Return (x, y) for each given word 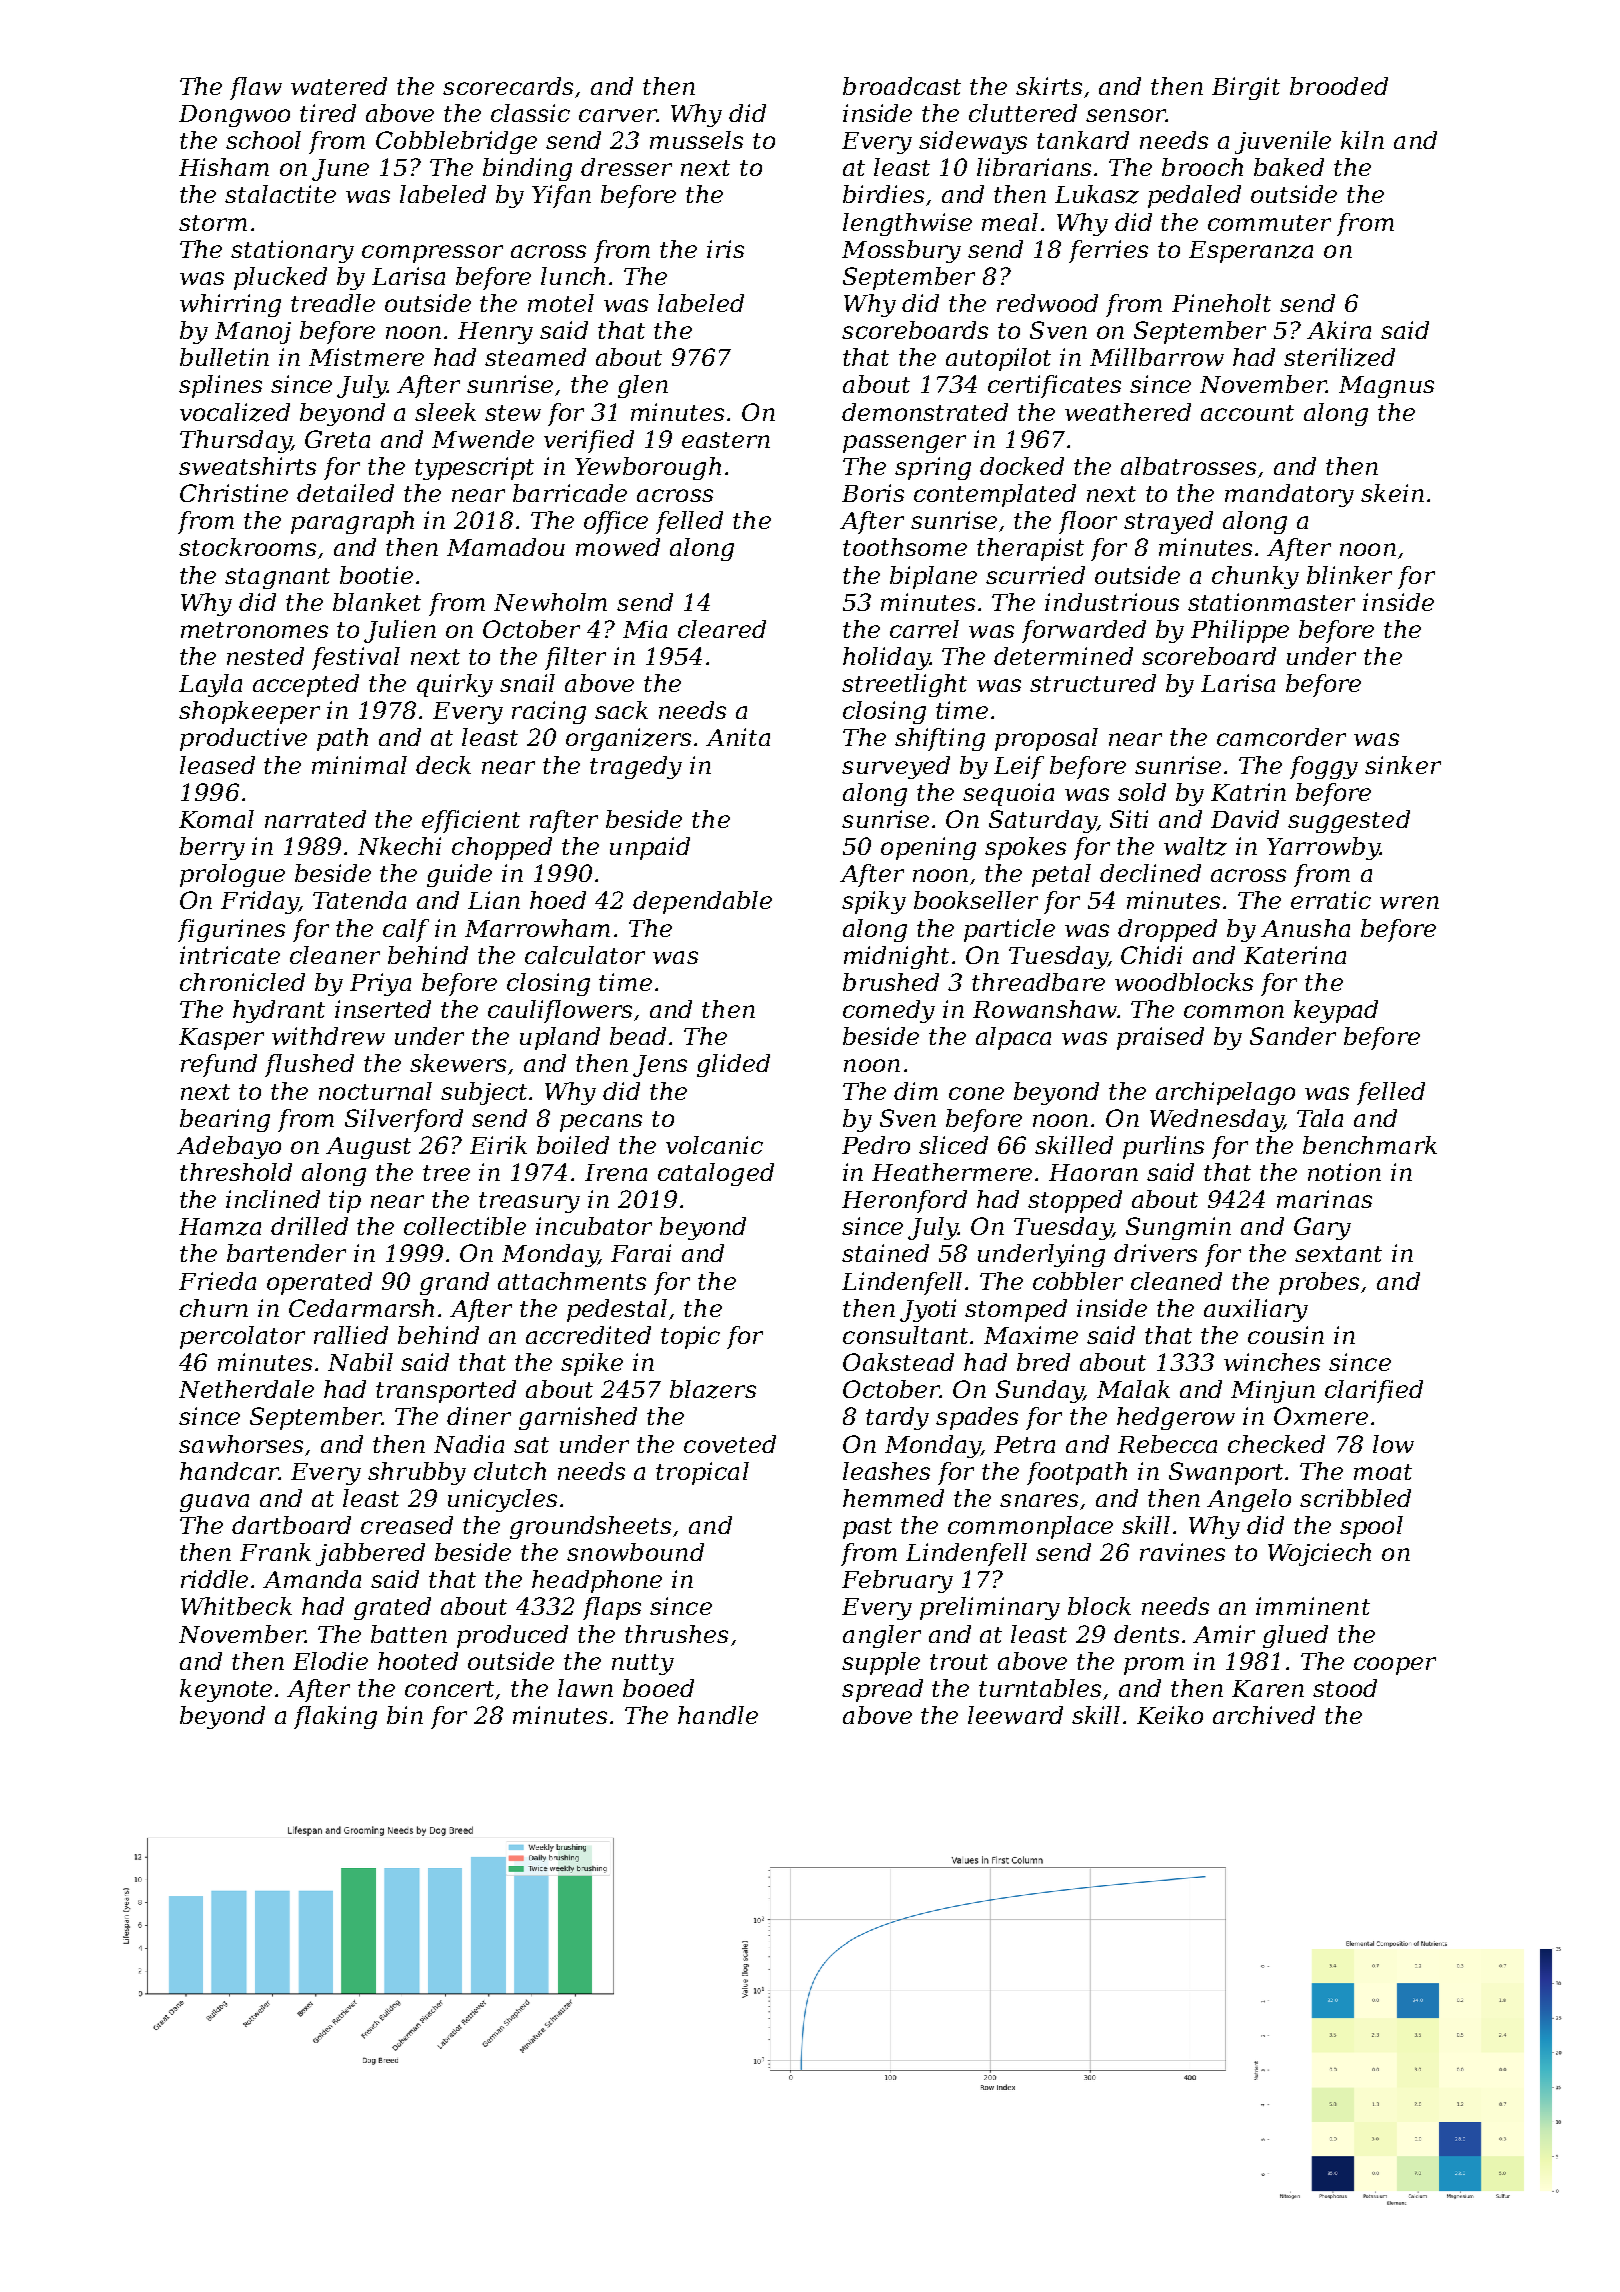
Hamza (220, 1227)
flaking (335, 1717)
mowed (618, 547)
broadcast (902, 86)
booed (658, 1688)
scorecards (508, 86)
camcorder (1281, 737)
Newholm (550, 602)
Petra (1024, 1444)
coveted (730, 1444)
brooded (1339, 86)
